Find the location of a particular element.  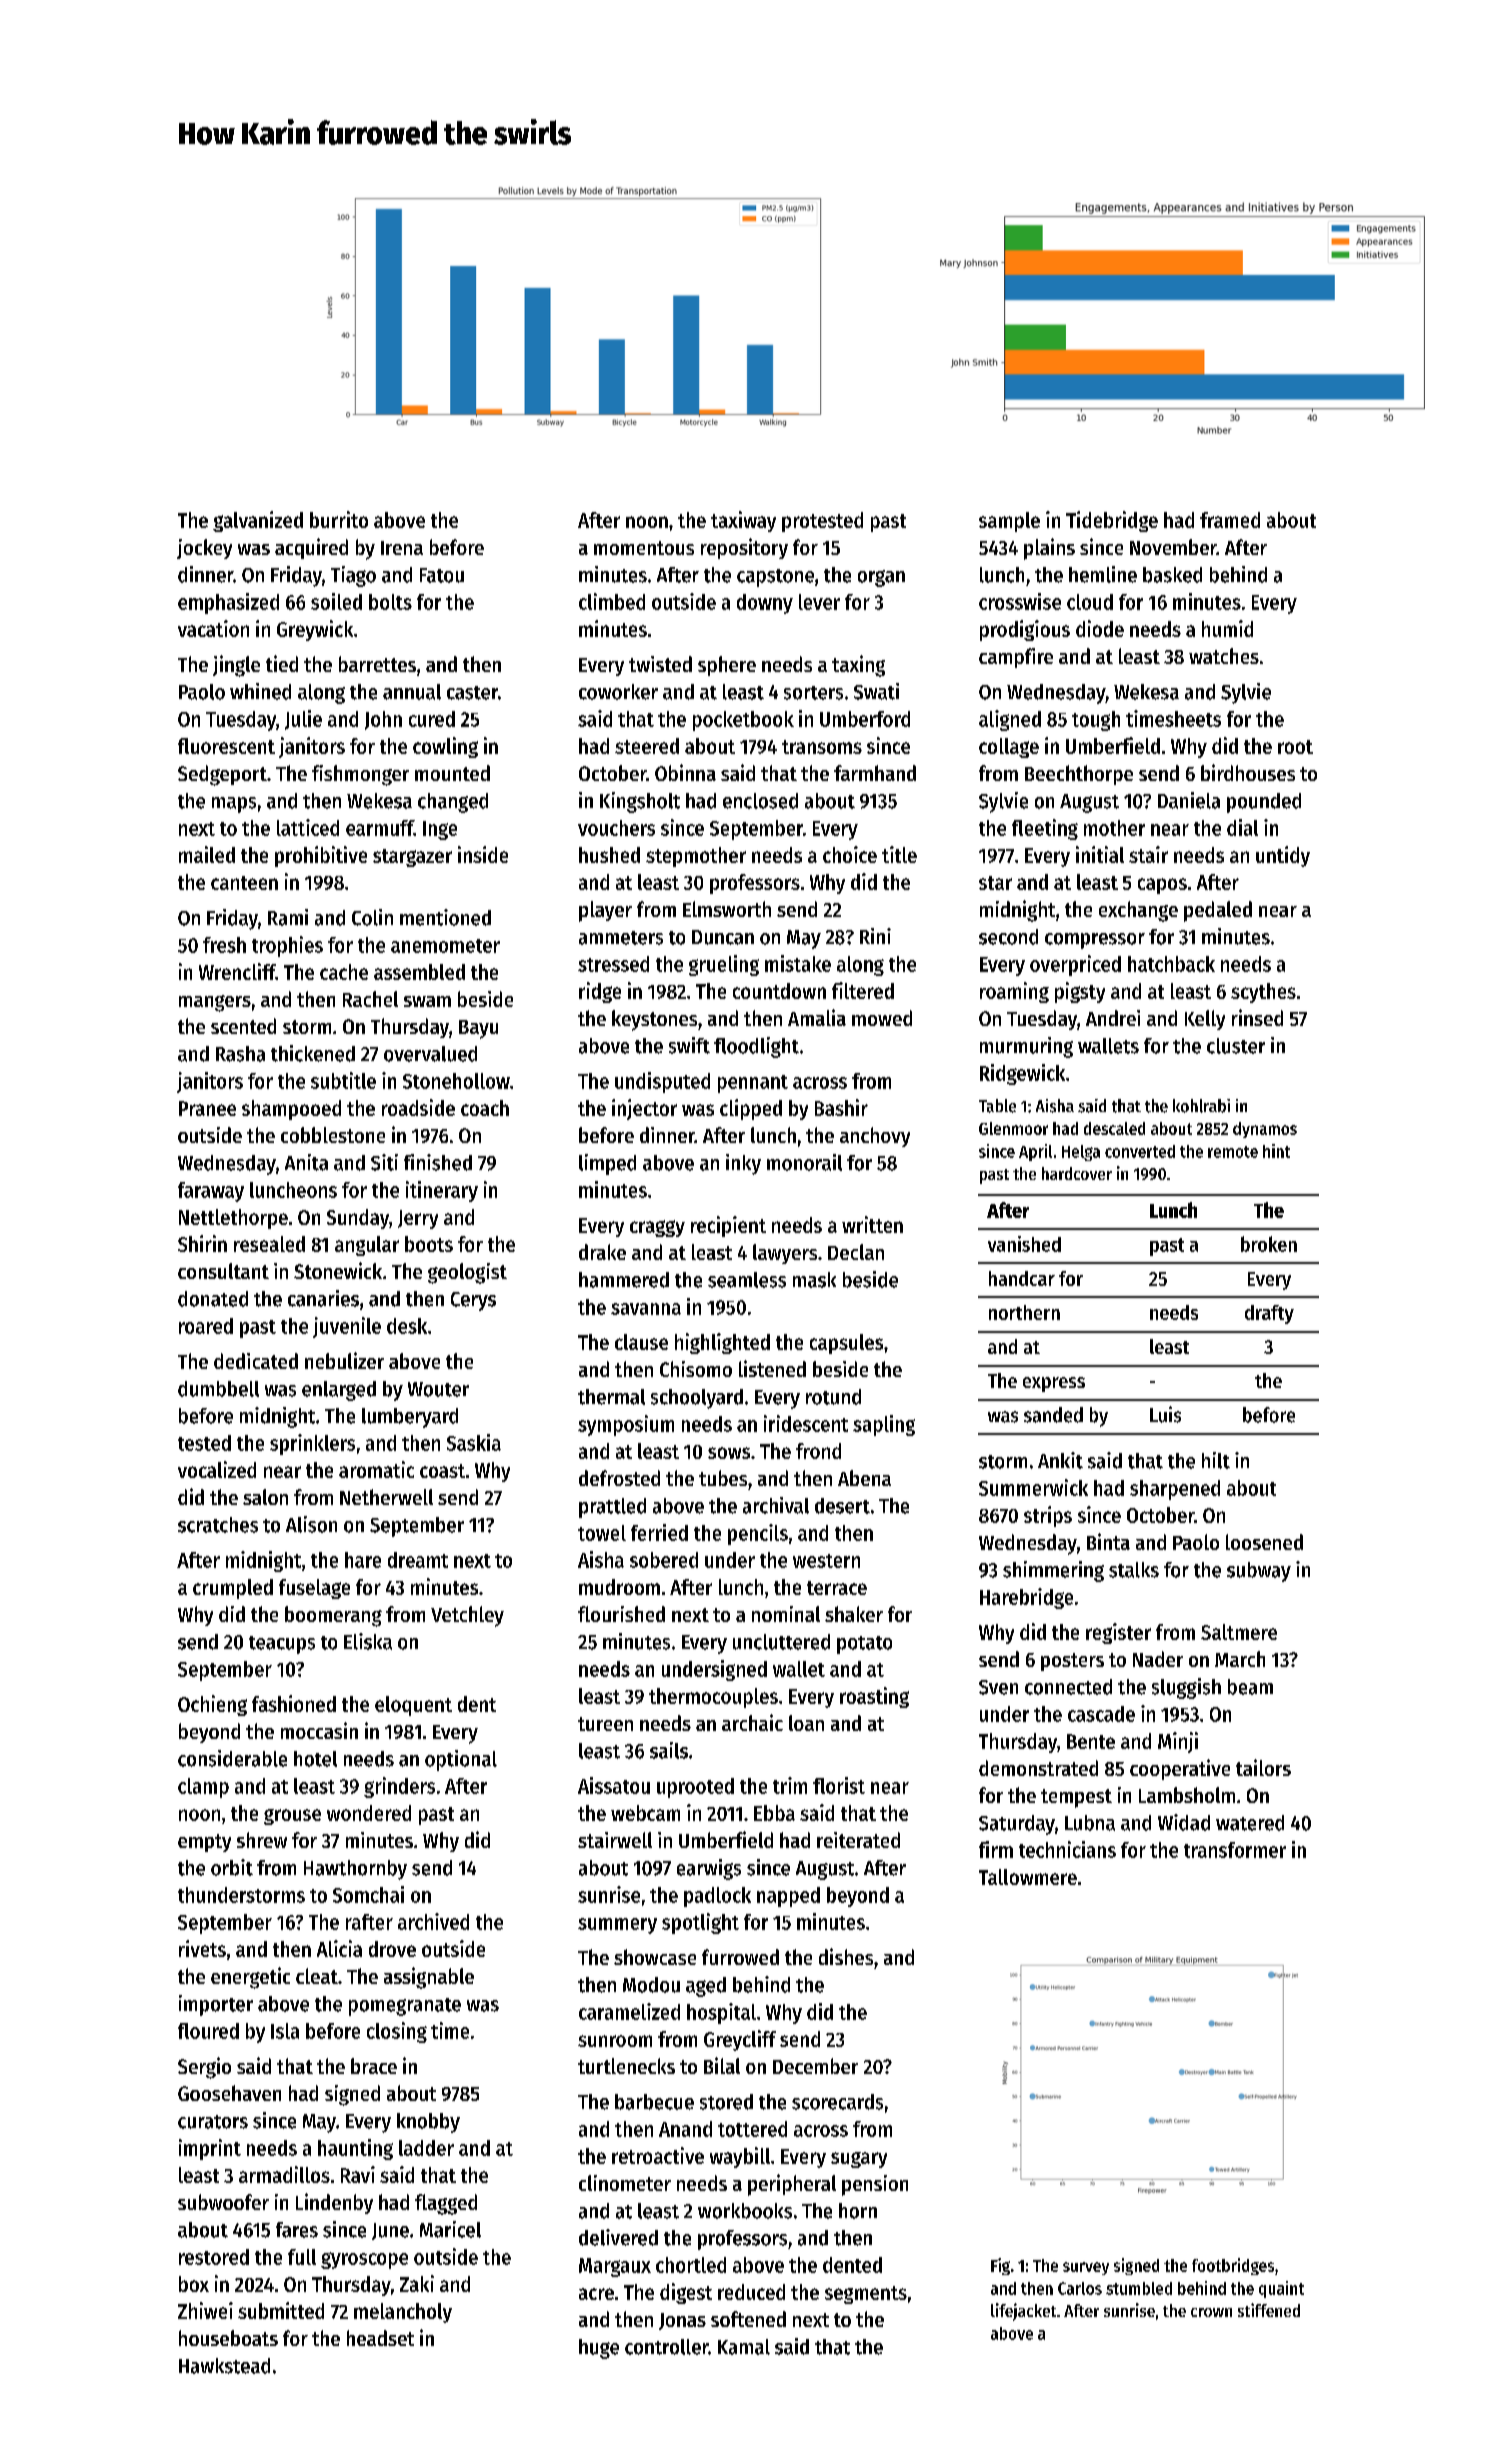

sample is located at coordinates (1009, 522).
